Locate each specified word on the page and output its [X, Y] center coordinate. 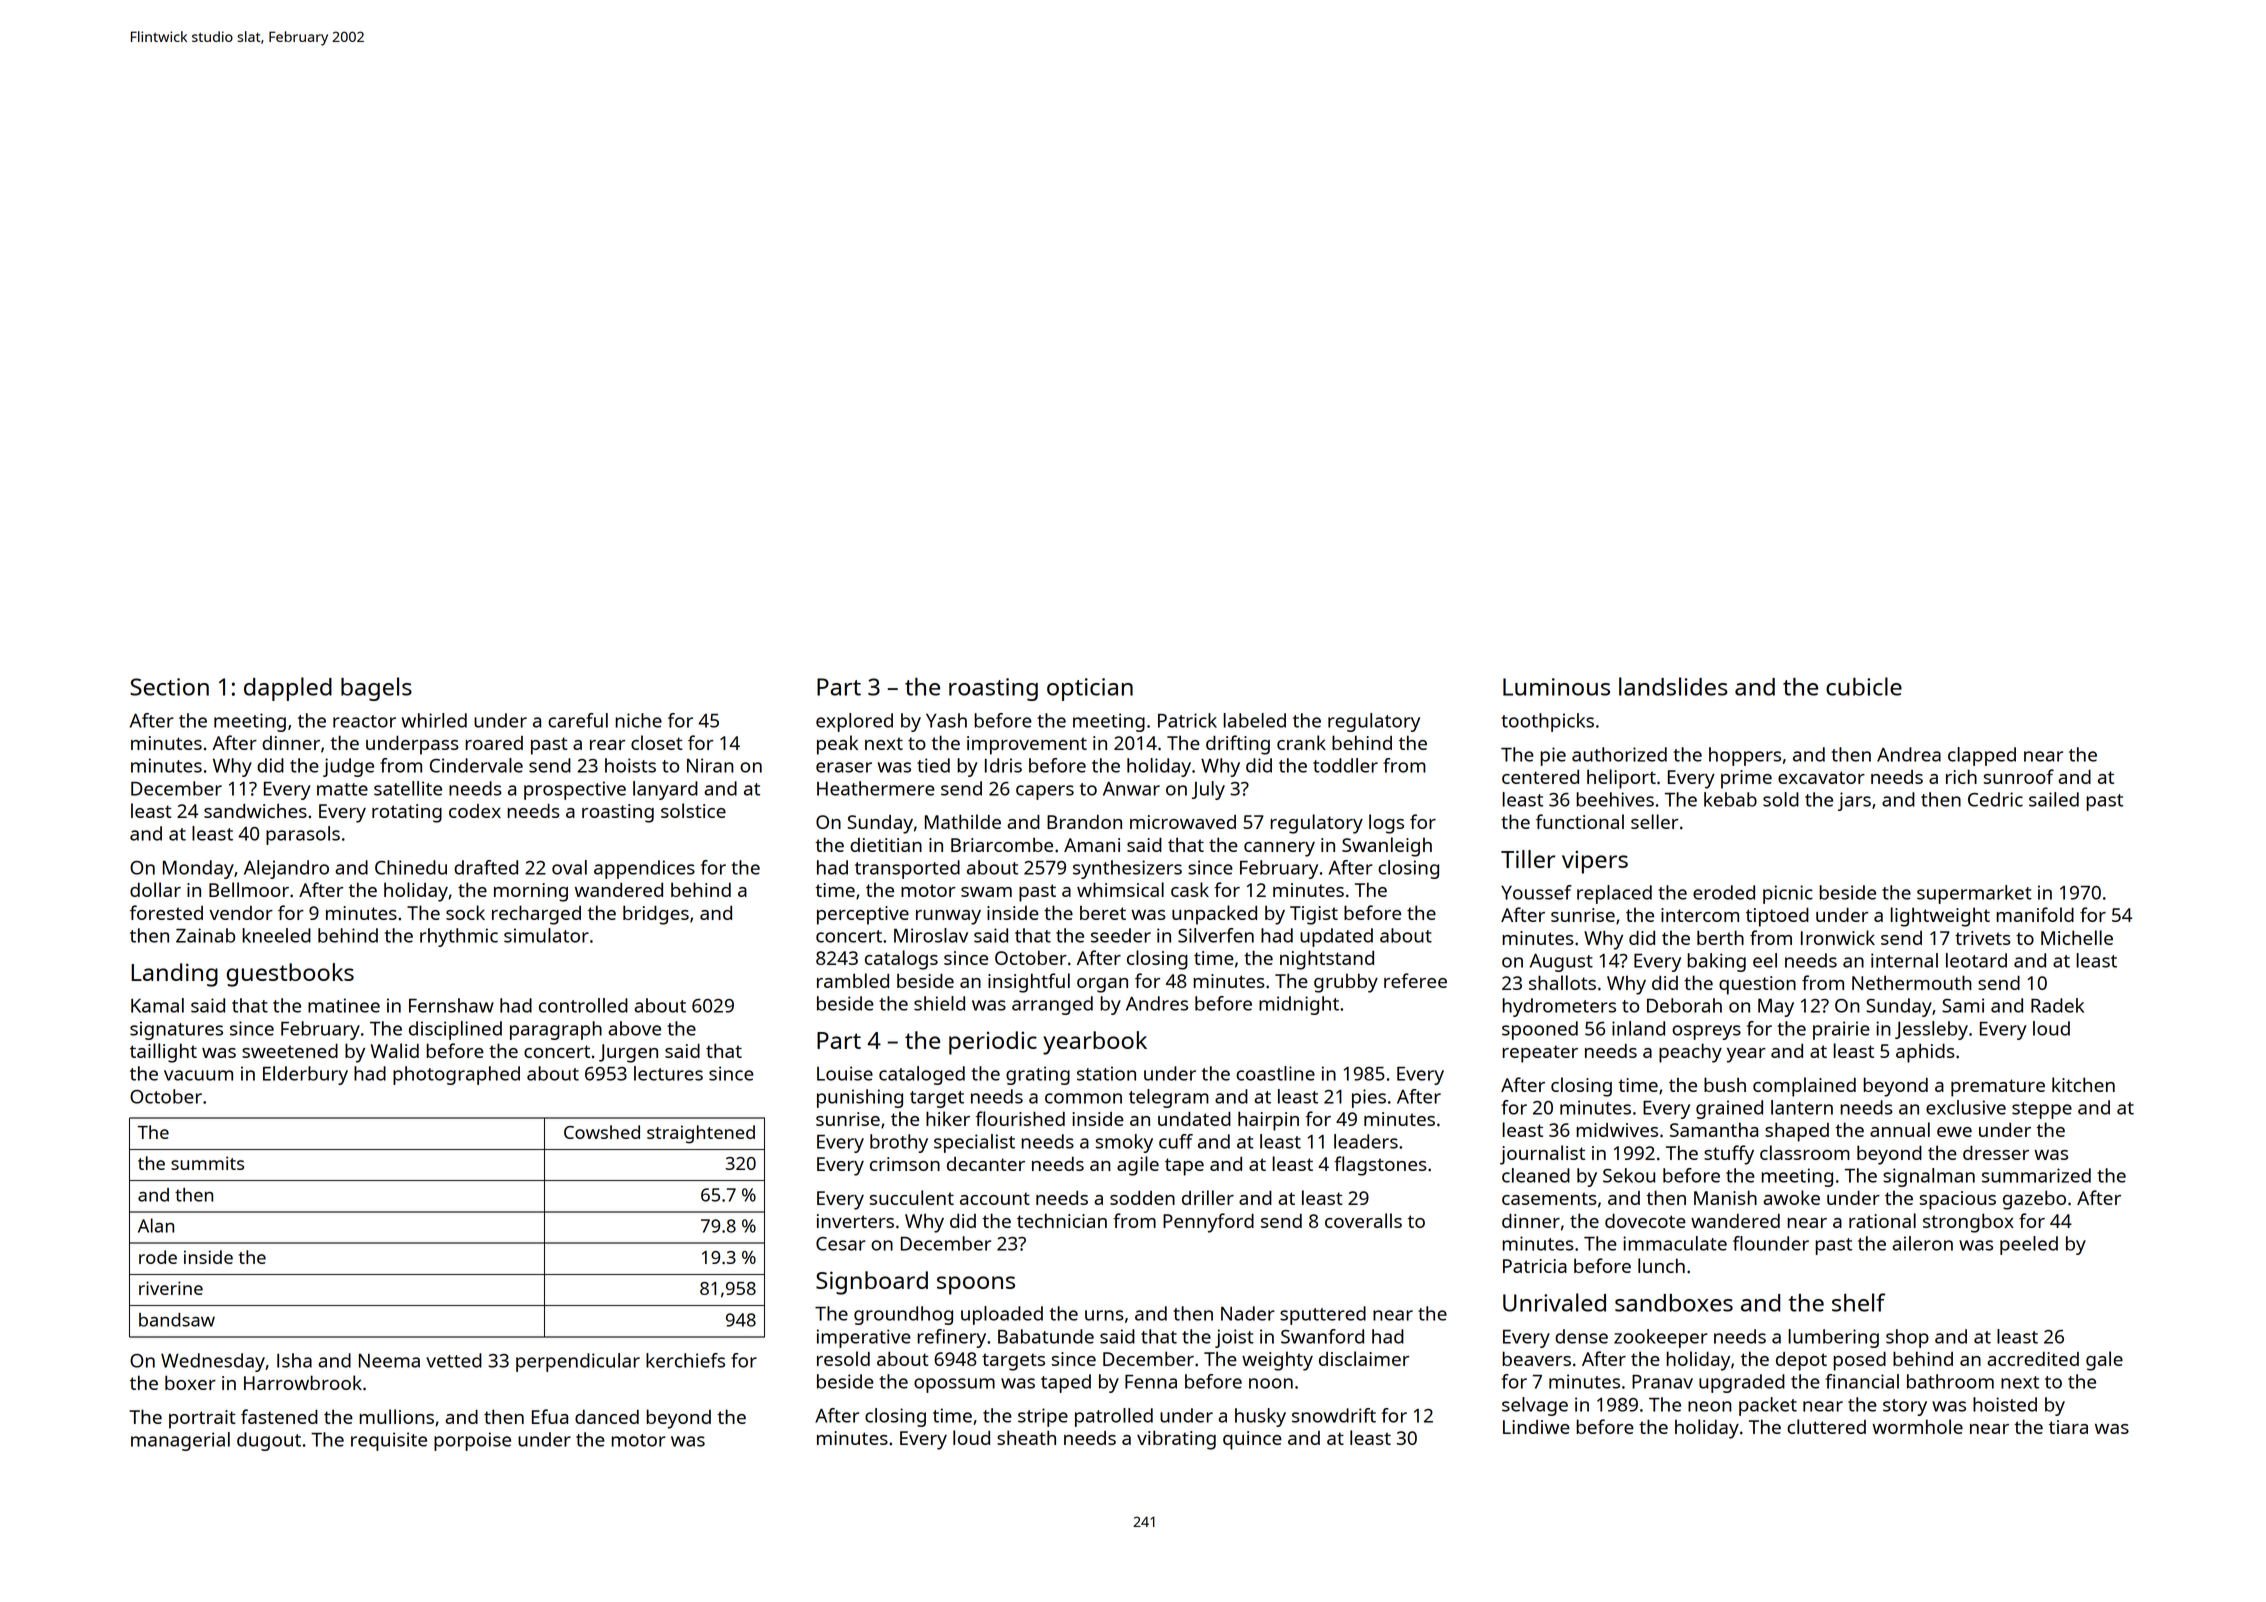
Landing [174, 975]
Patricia [1535, 1266]
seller [1654, 821]
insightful [1029, 983]
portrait [202, 1419]
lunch [1661, 1265]
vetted [454, 1360]
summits [207, 1163]
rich [1961, 776]
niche [638, 720]
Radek [2057, 1005]
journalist [1542, 1155]
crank [1301, 742]
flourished [1020, 1118]
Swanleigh [1387, 847]
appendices [644, 869]
